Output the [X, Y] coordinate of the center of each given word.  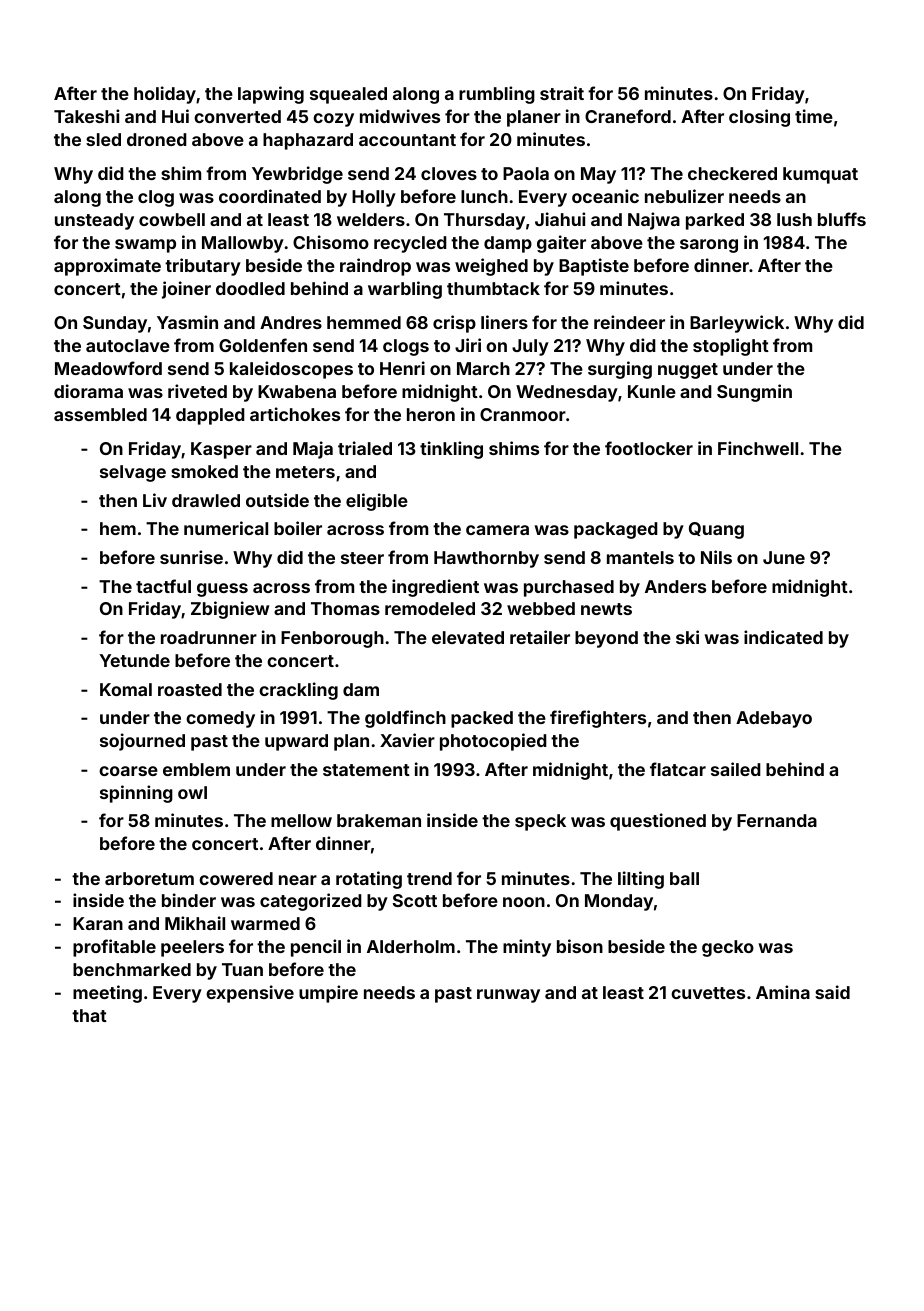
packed [482, 719]
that [89, 1015]
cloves [449, 173]
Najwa [654, 221]
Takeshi [86, 116]
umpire [328, 994]
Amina [783, 992]
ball [684, 878]
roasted [190, 689]
